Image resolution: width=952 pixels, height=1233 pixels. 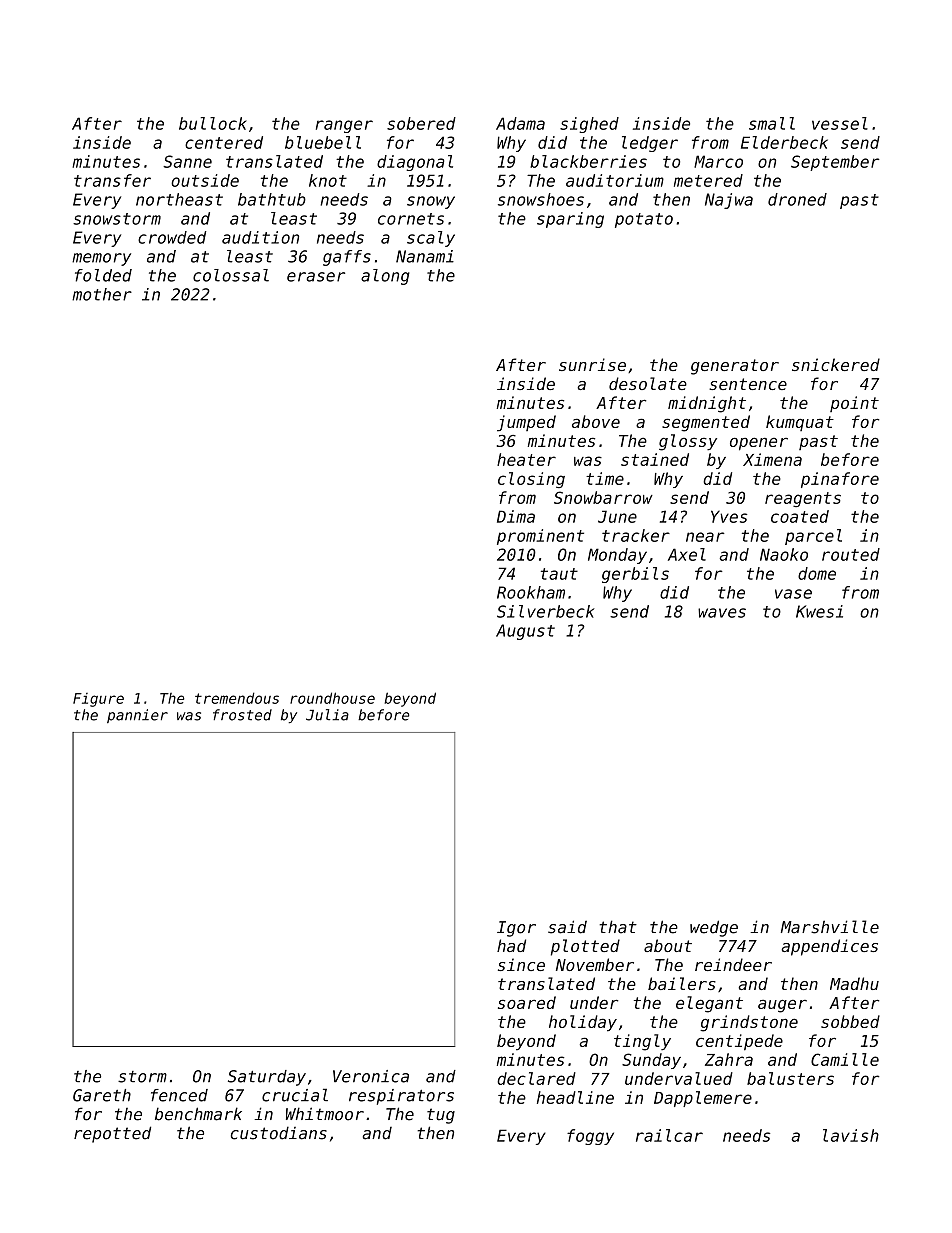 I want to click on along, so click(x=385, y=277).
